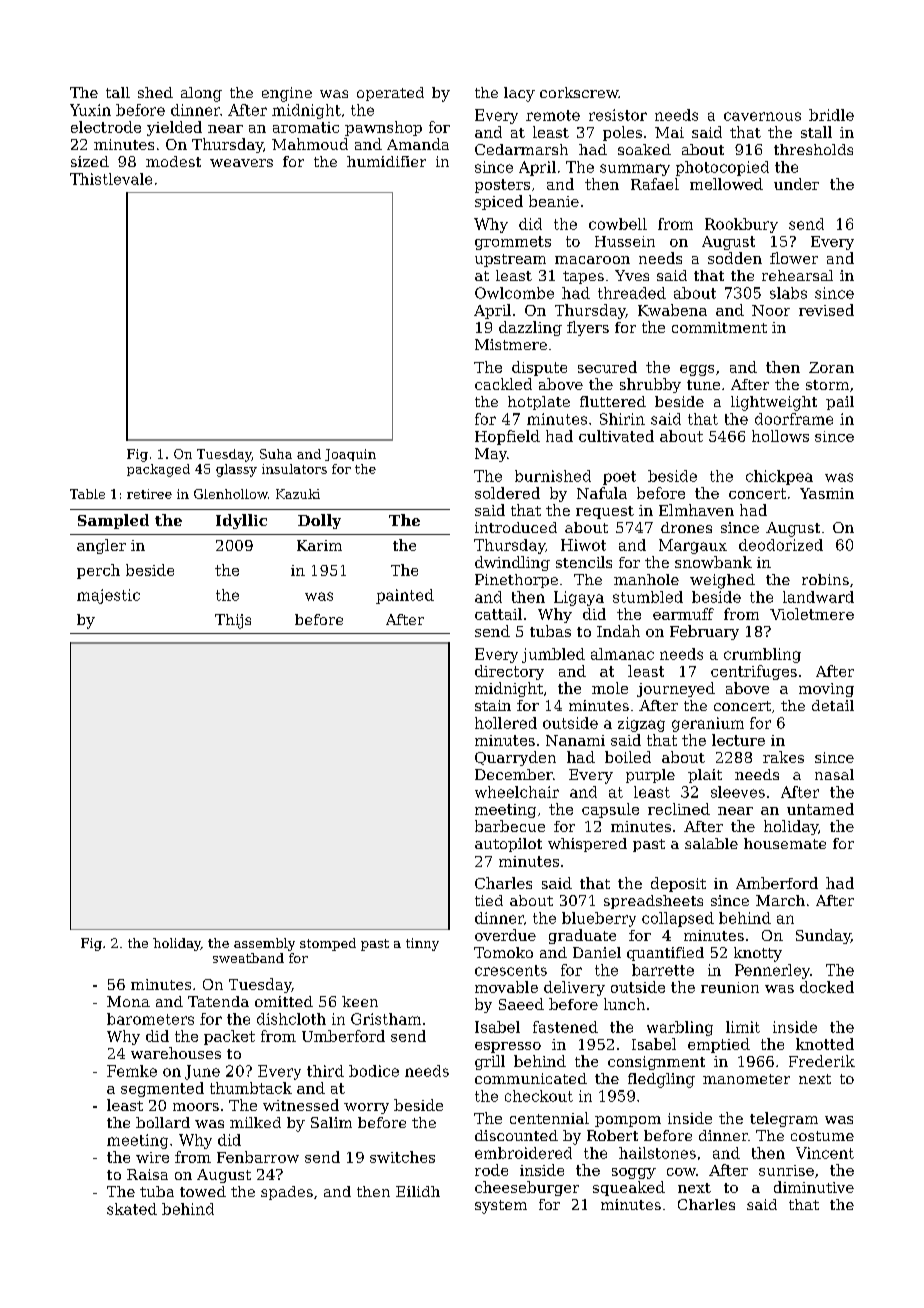 The height and width of the document is (1308, 924). I want to click on cavernous, so click(762, 116).
